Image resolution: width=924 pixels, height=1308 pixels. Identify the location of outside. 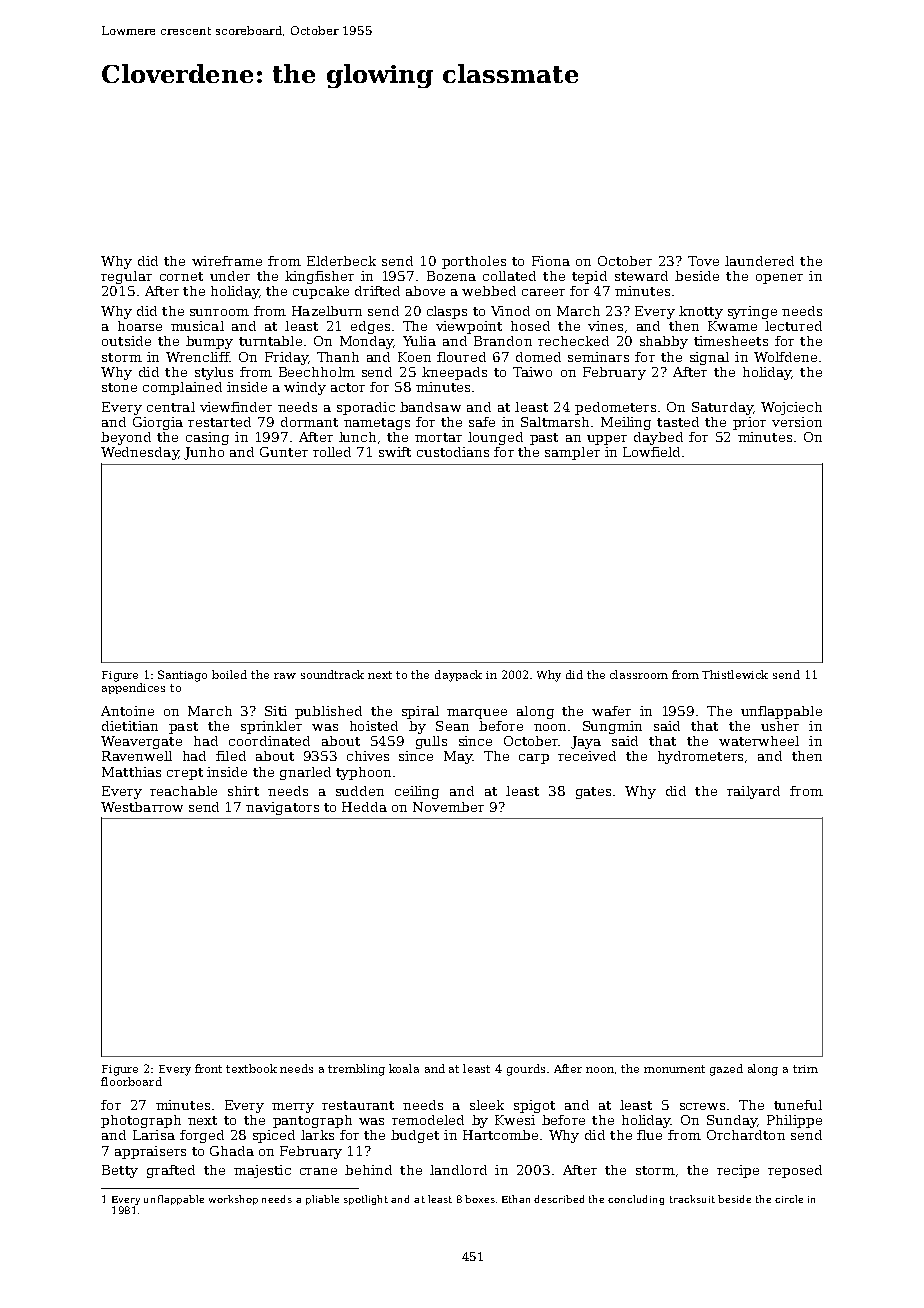
(126, 341).
